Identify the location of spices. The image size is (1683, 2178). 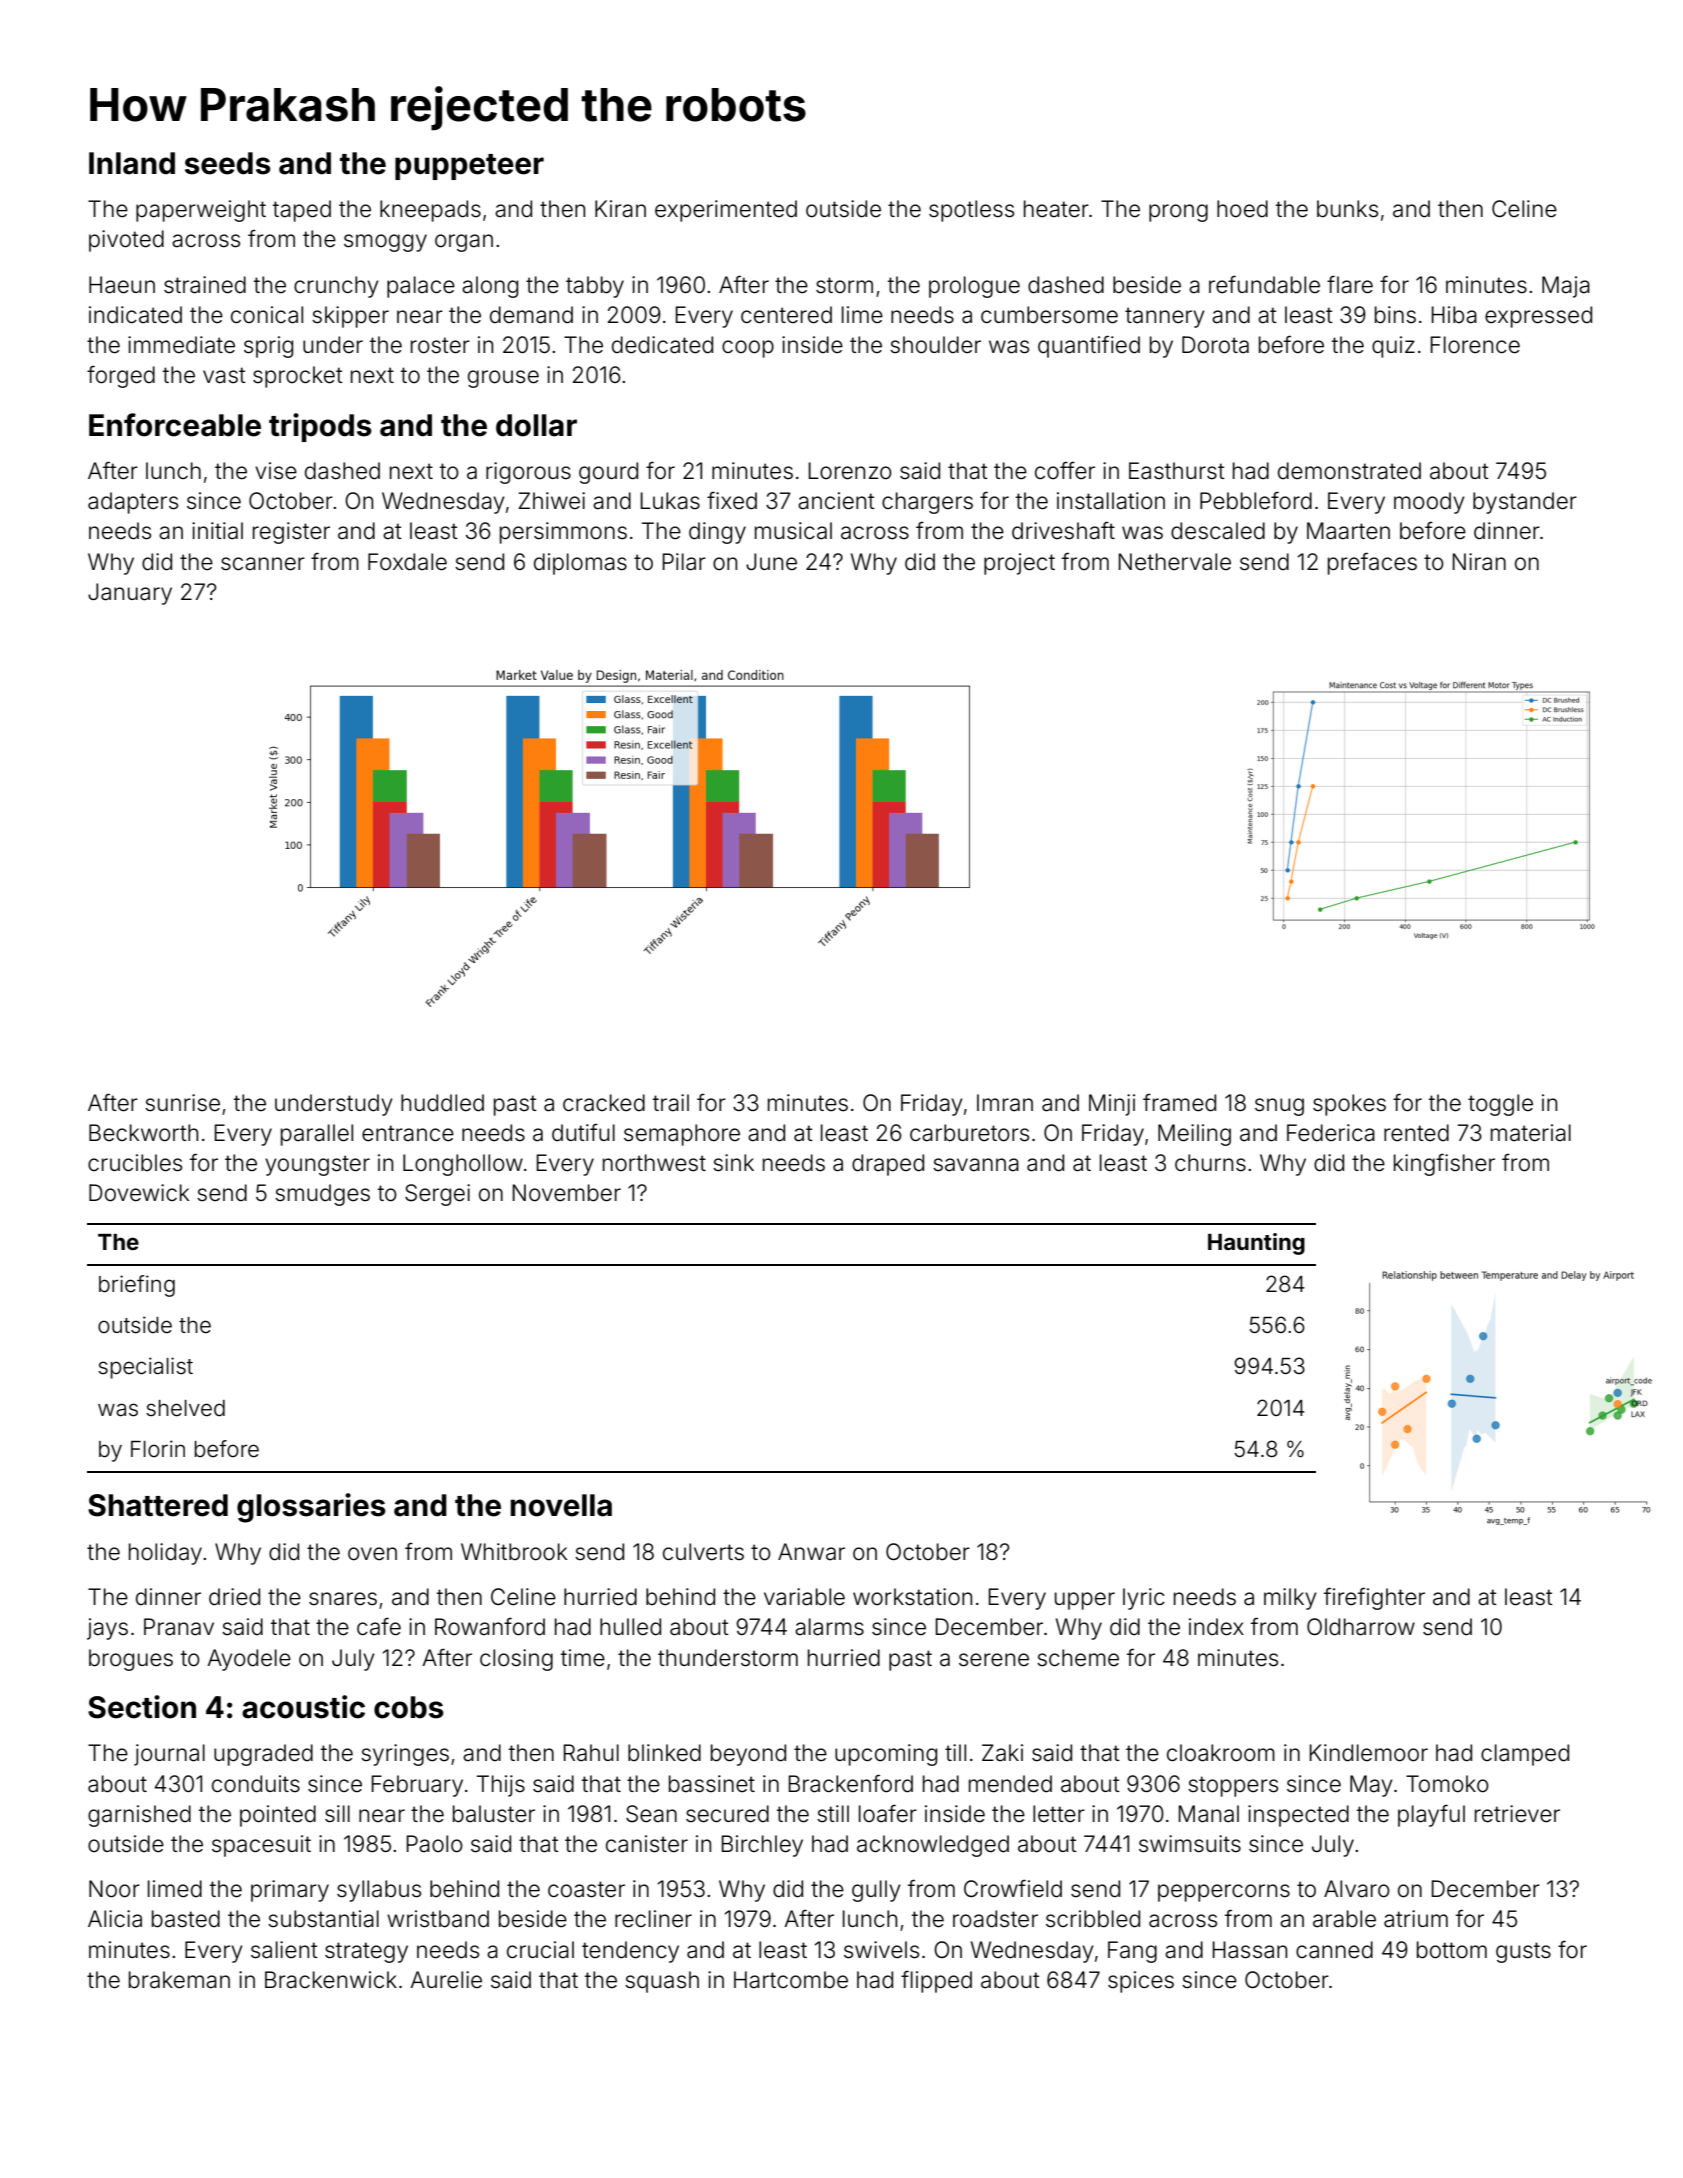
(1141, 1982).
